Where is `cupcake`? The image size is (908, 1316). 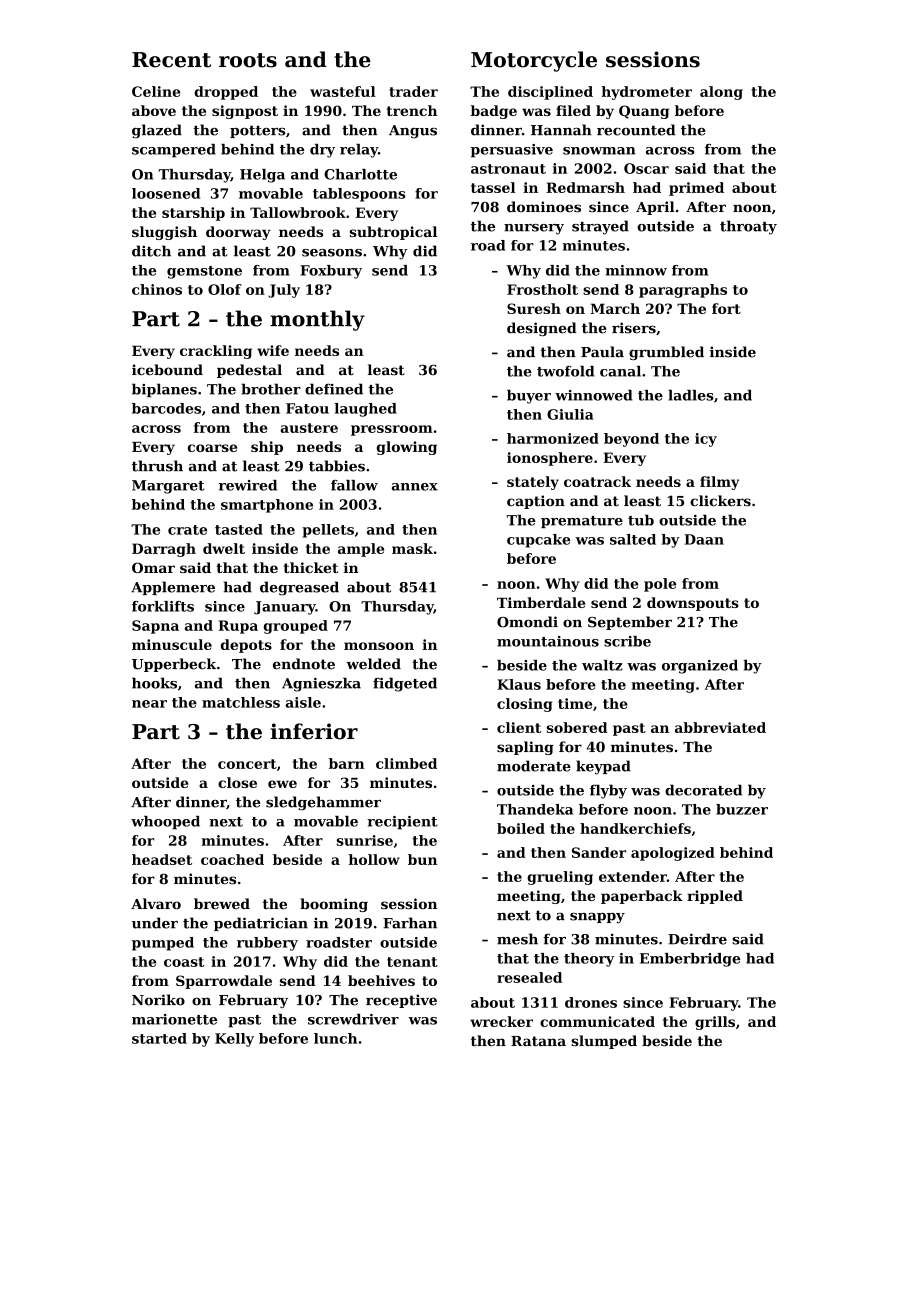
cupcake is located at coordinates (538, 541).
